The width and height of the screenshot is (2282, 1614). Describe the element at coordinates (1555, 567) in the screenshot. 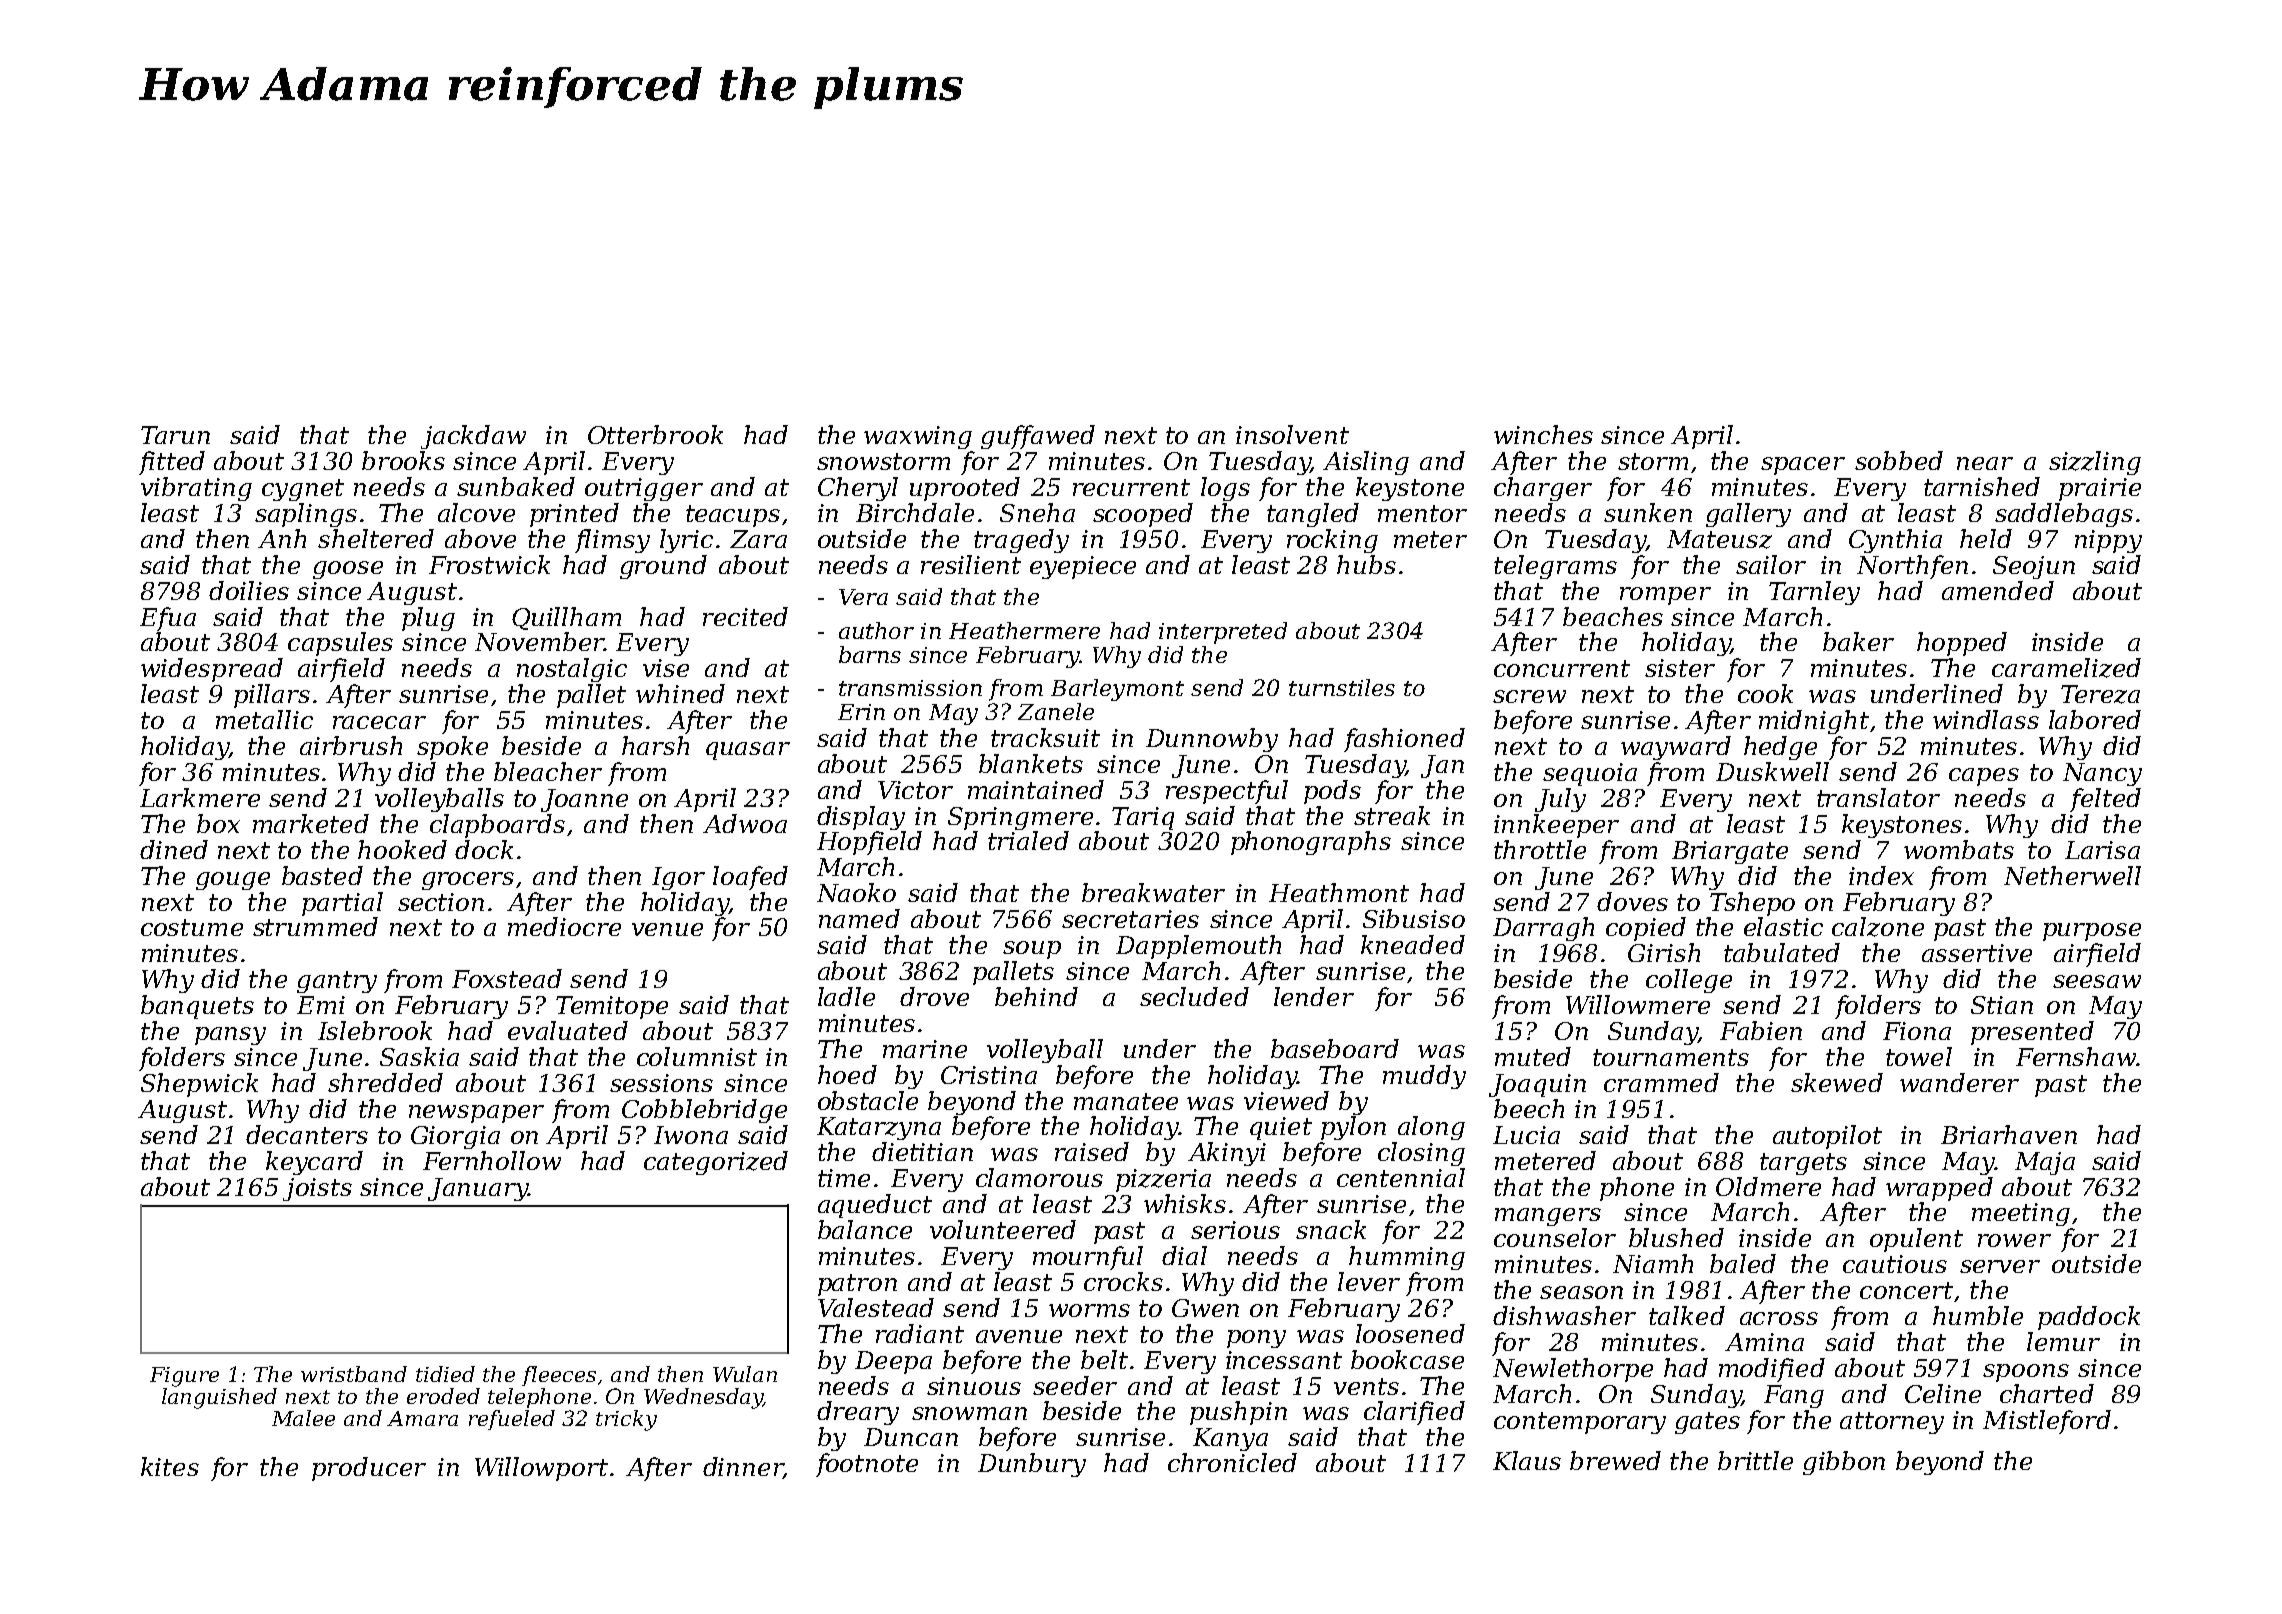

I see `telegrams` at that location.
